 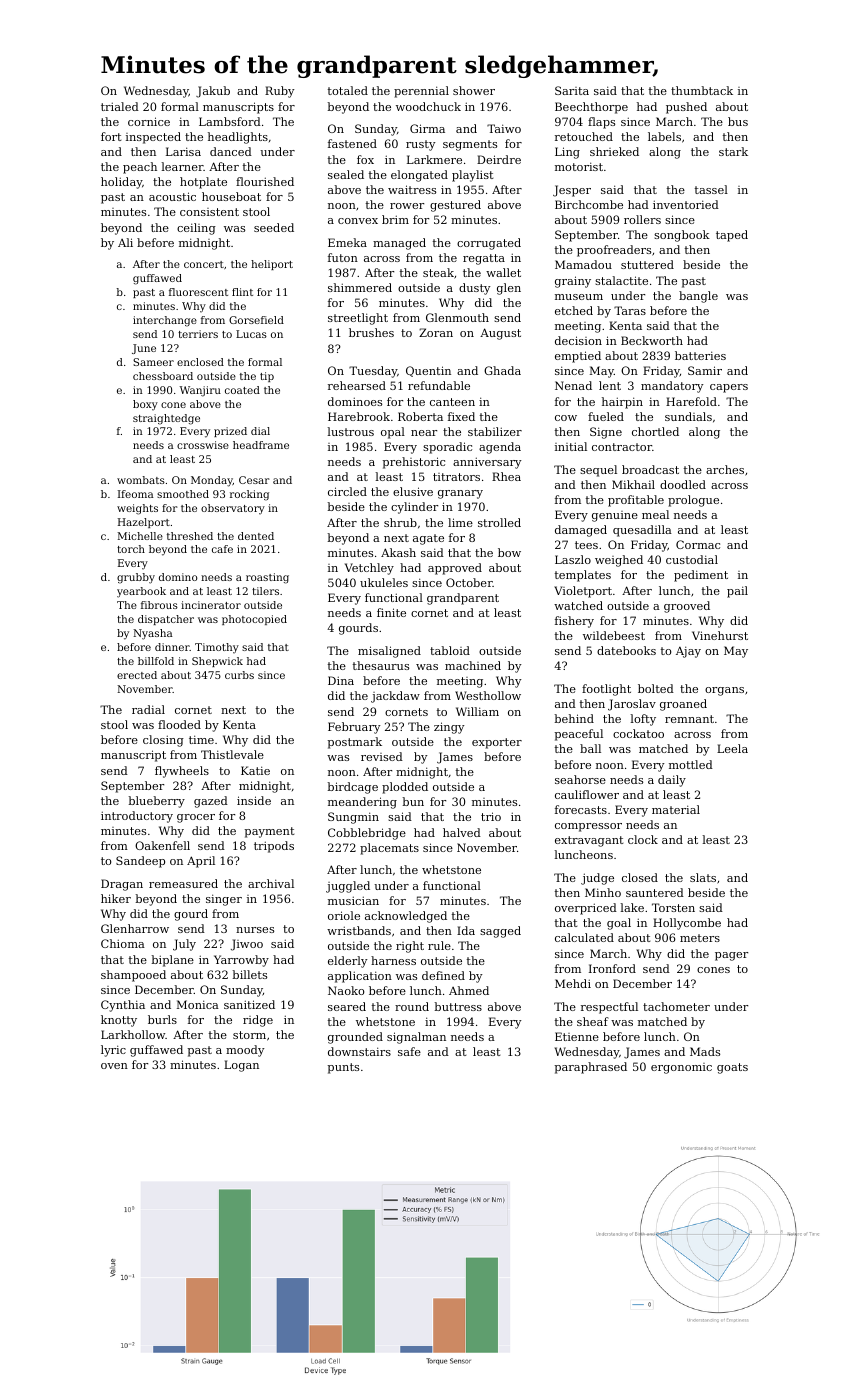 I want to click on grocer, so click(x=196, y=818).
